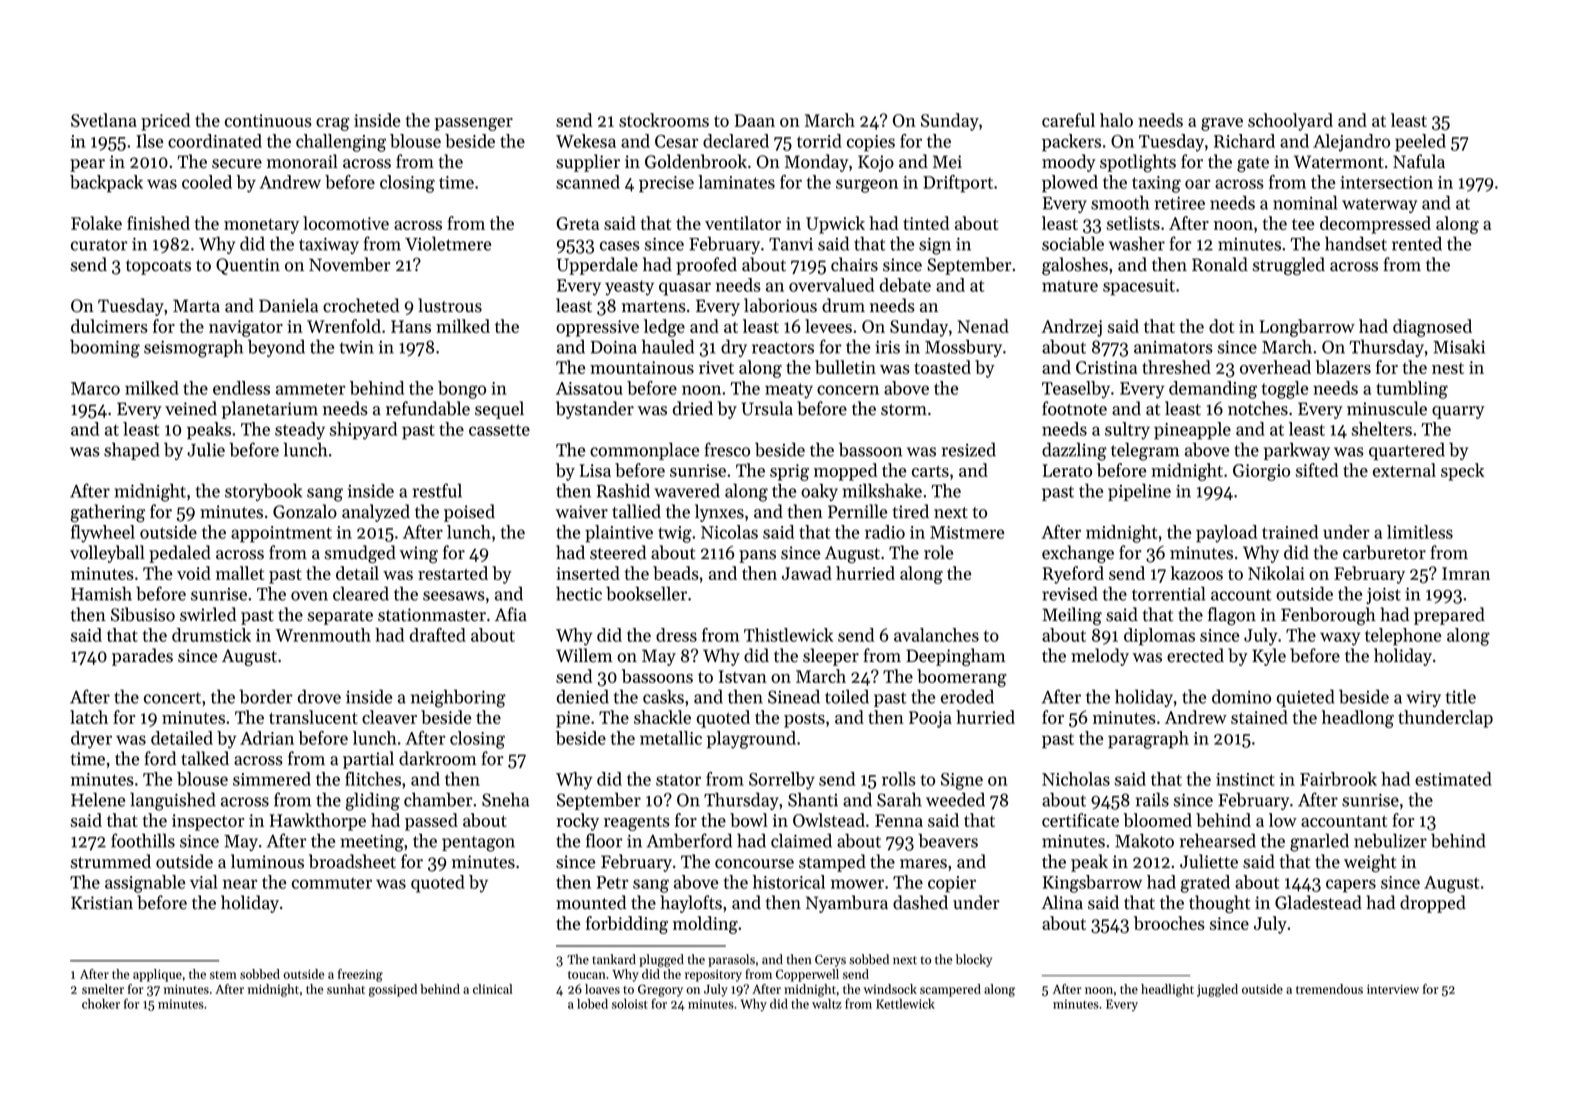 The height and width of the document is (1112, 1573). I want to click on juggled, so click(1217, 990).
